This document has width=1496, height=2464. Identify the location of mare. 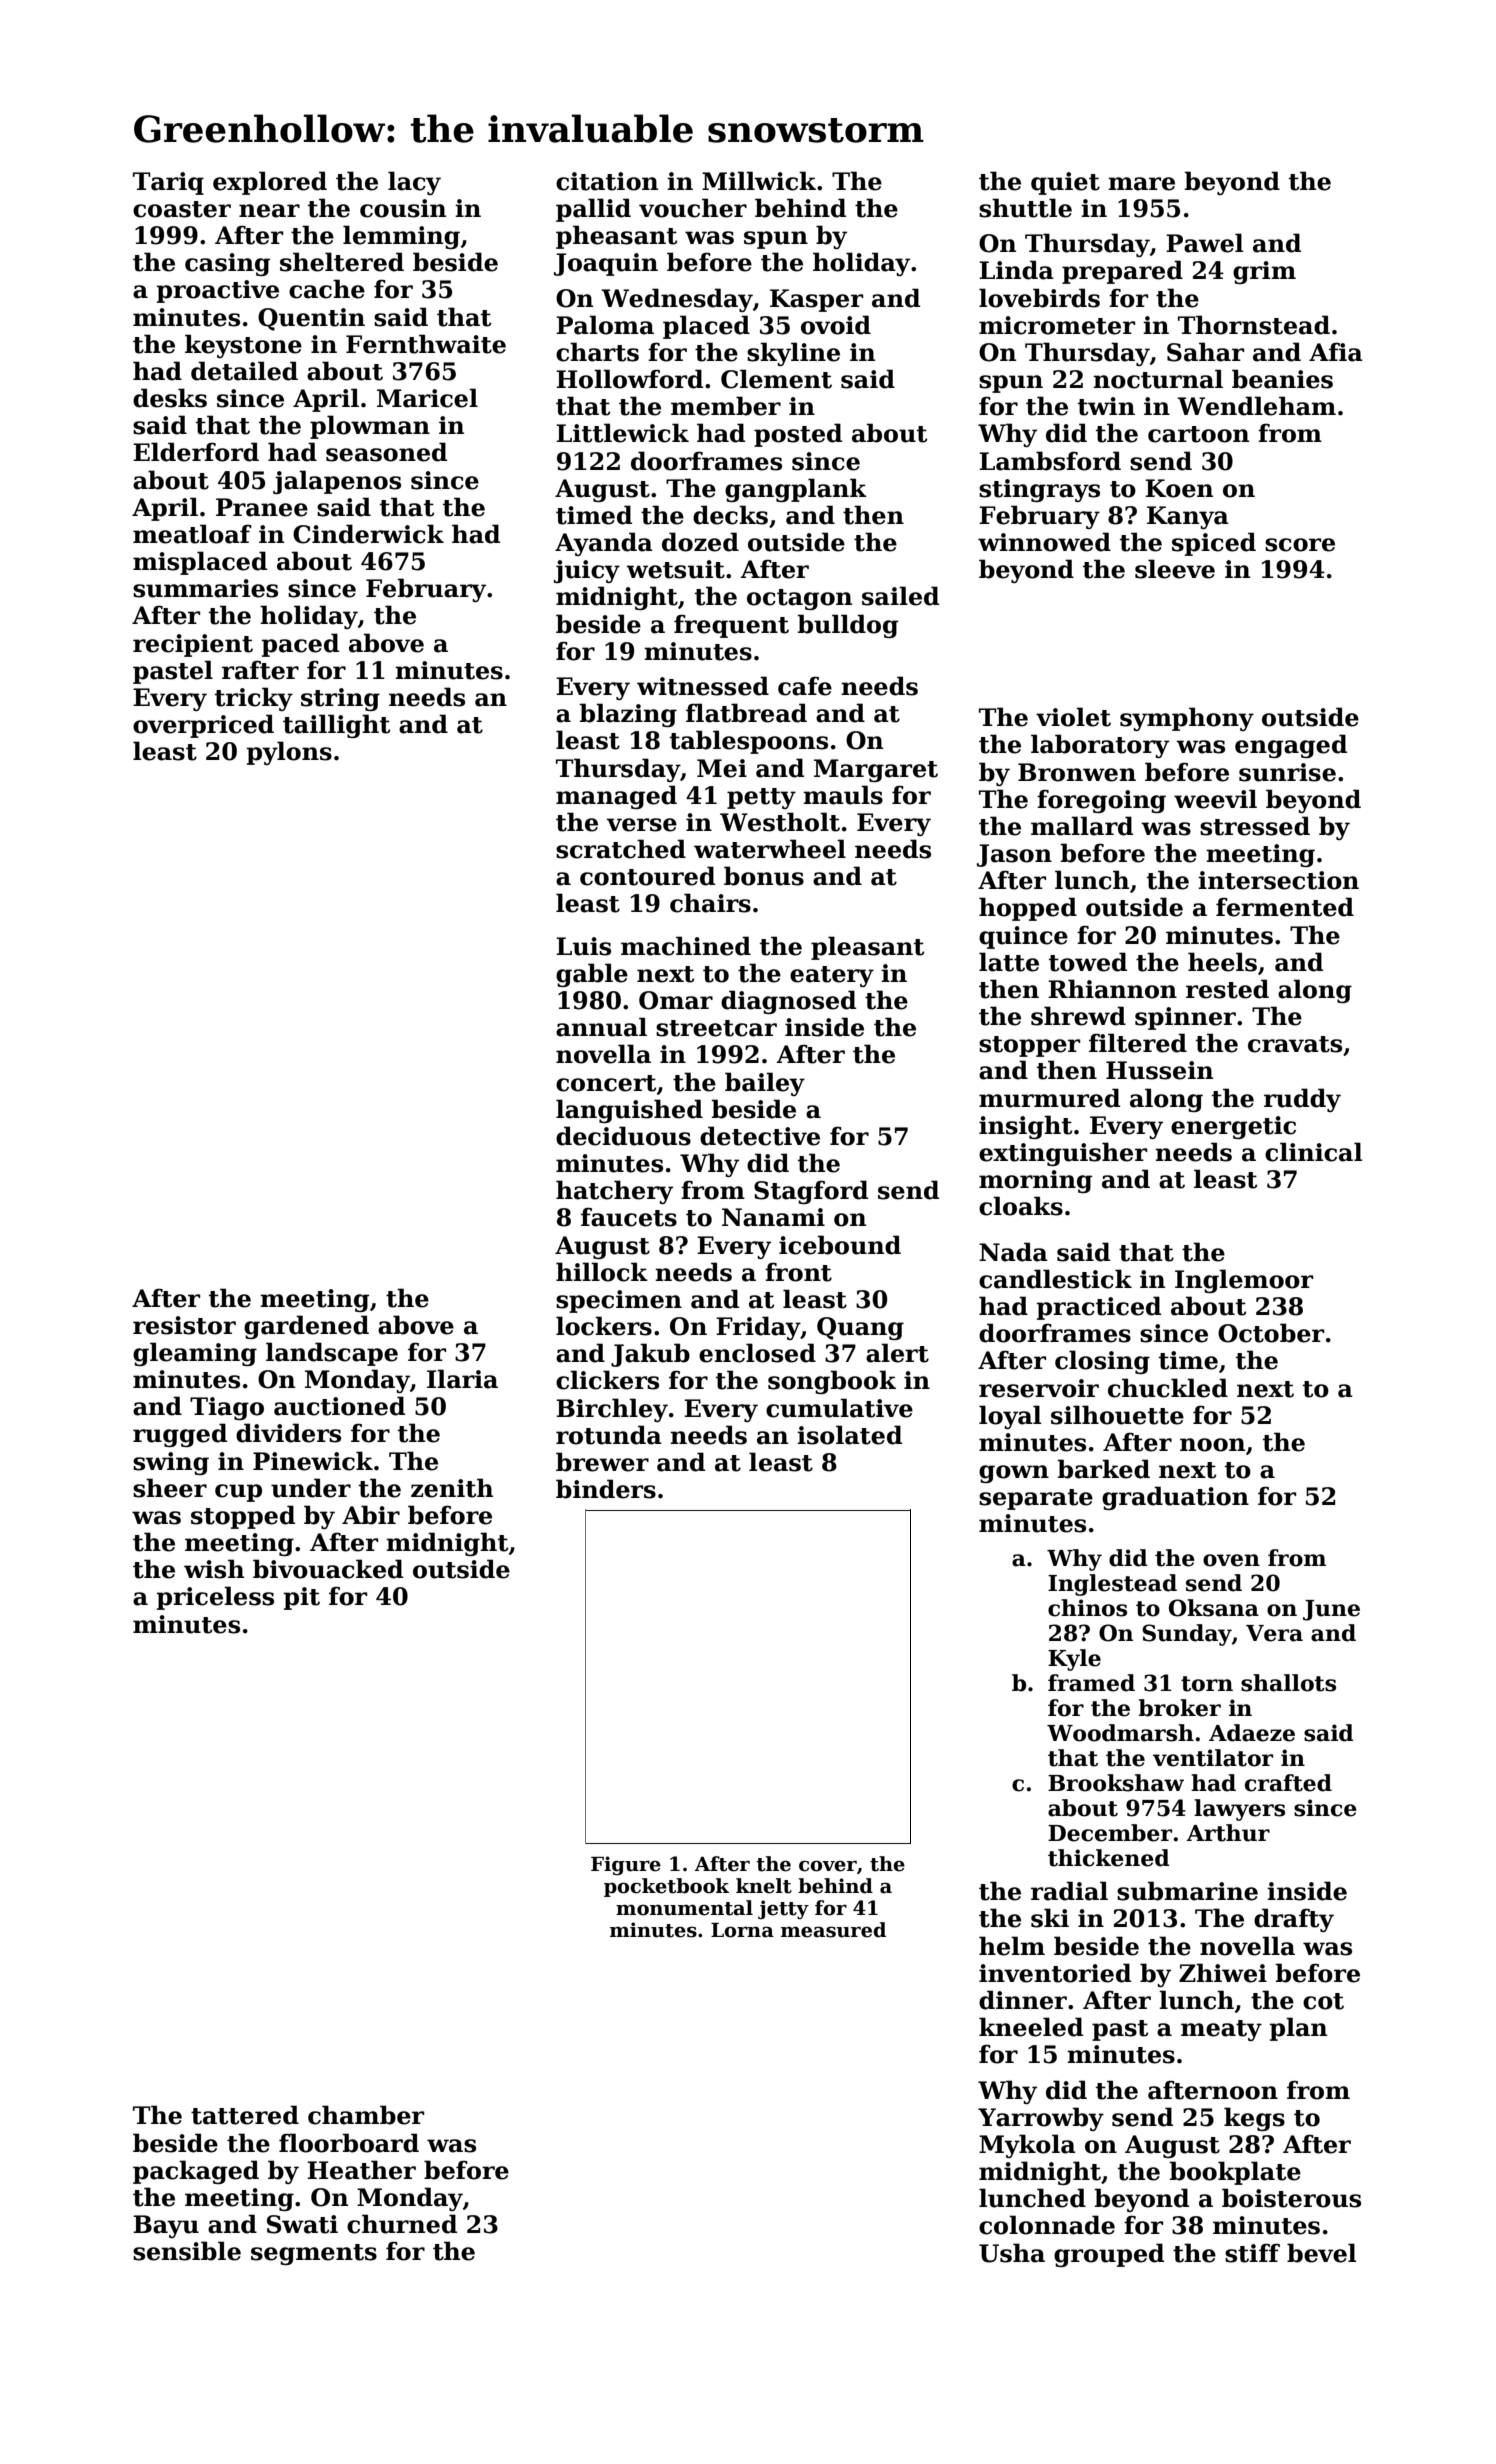
(1141, 184).
